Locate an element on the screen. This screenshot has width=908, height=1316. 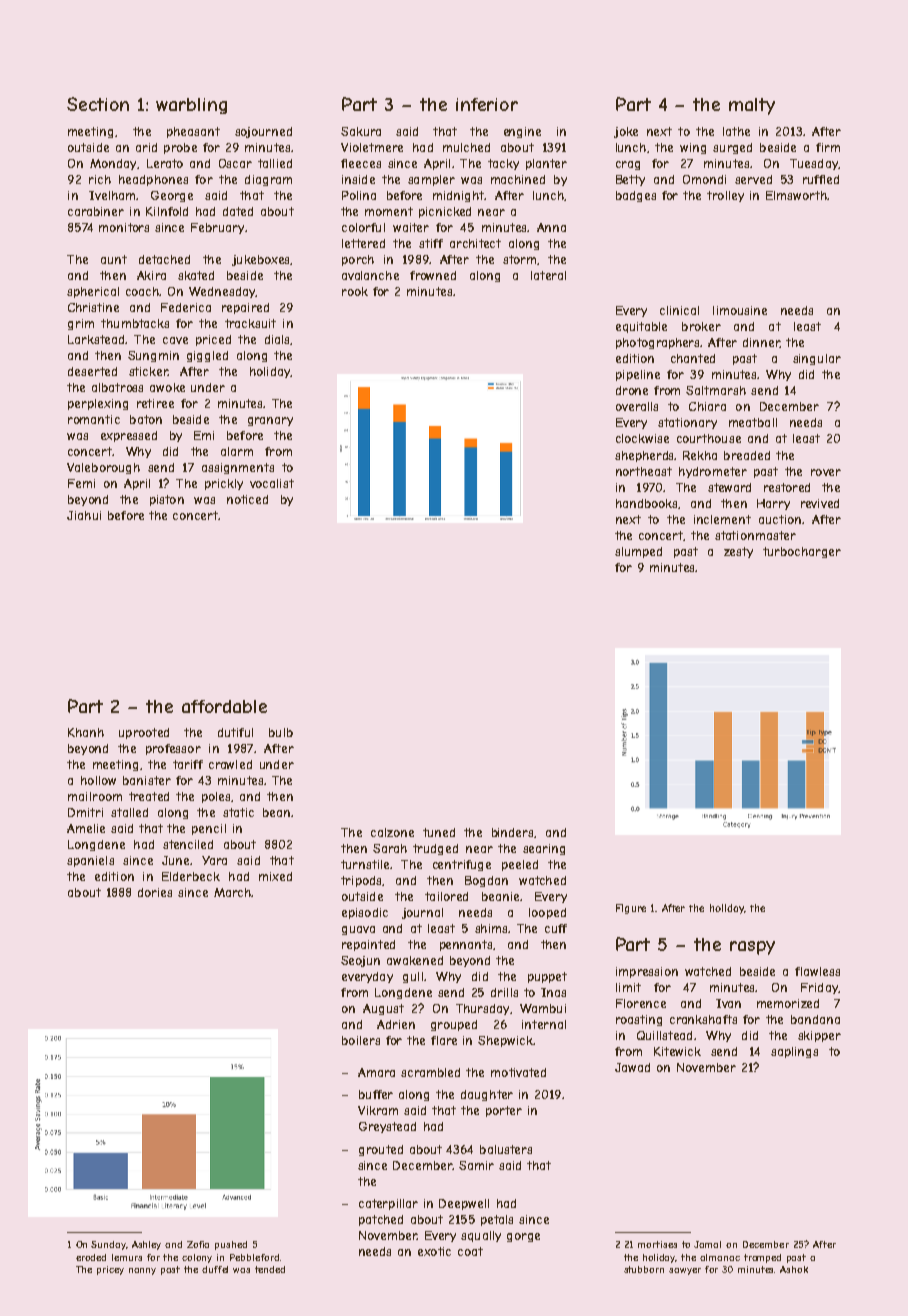
malty is located at coordinates (752, 106).
